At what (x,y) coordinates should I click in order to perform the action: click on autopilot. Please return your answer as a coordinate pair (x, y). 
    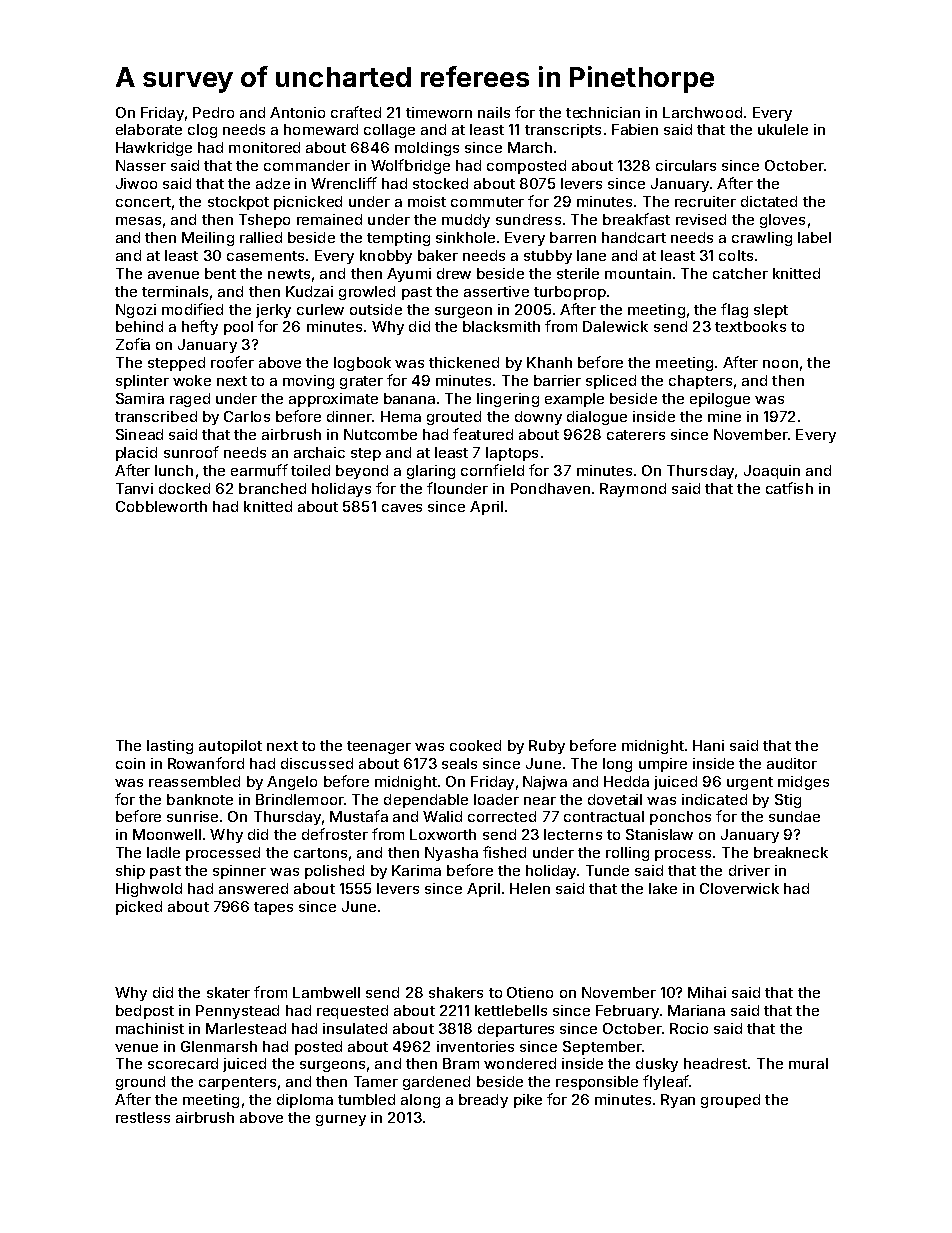
    Looking at the image, I should click on (230, 747).
